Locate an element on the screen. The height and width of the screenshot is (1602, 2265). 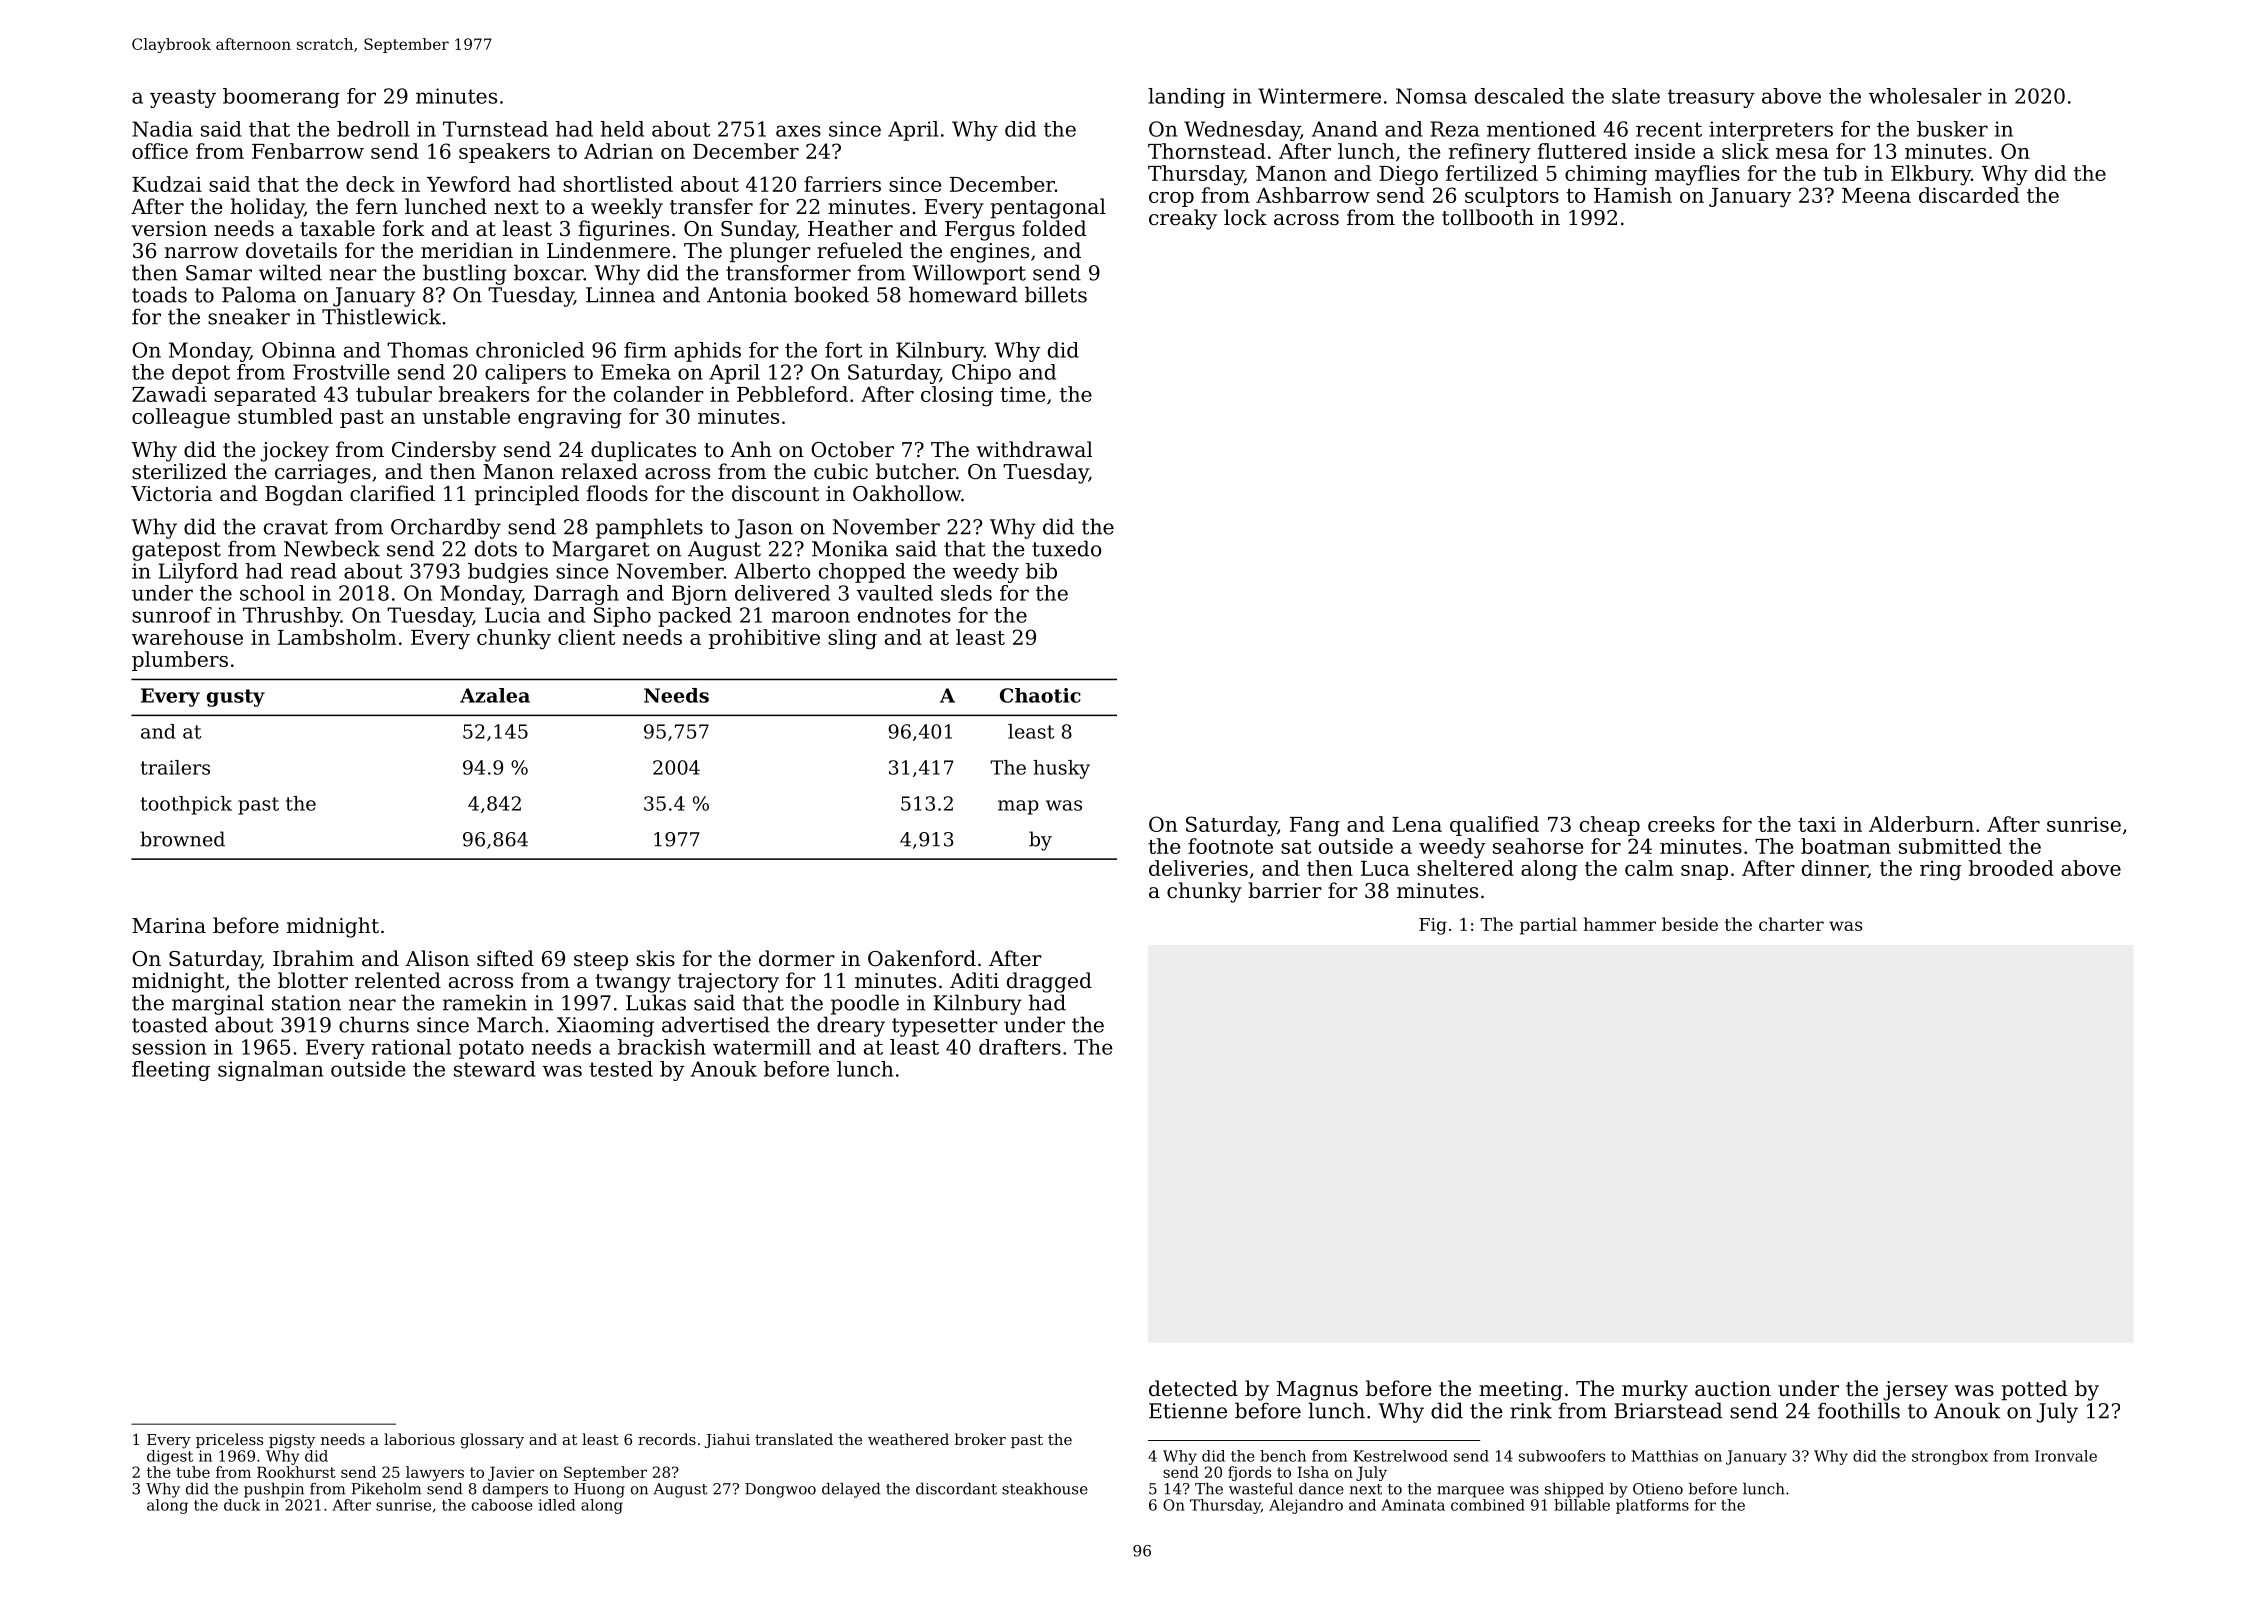
potted is located at coordinates (2034, 1390).
